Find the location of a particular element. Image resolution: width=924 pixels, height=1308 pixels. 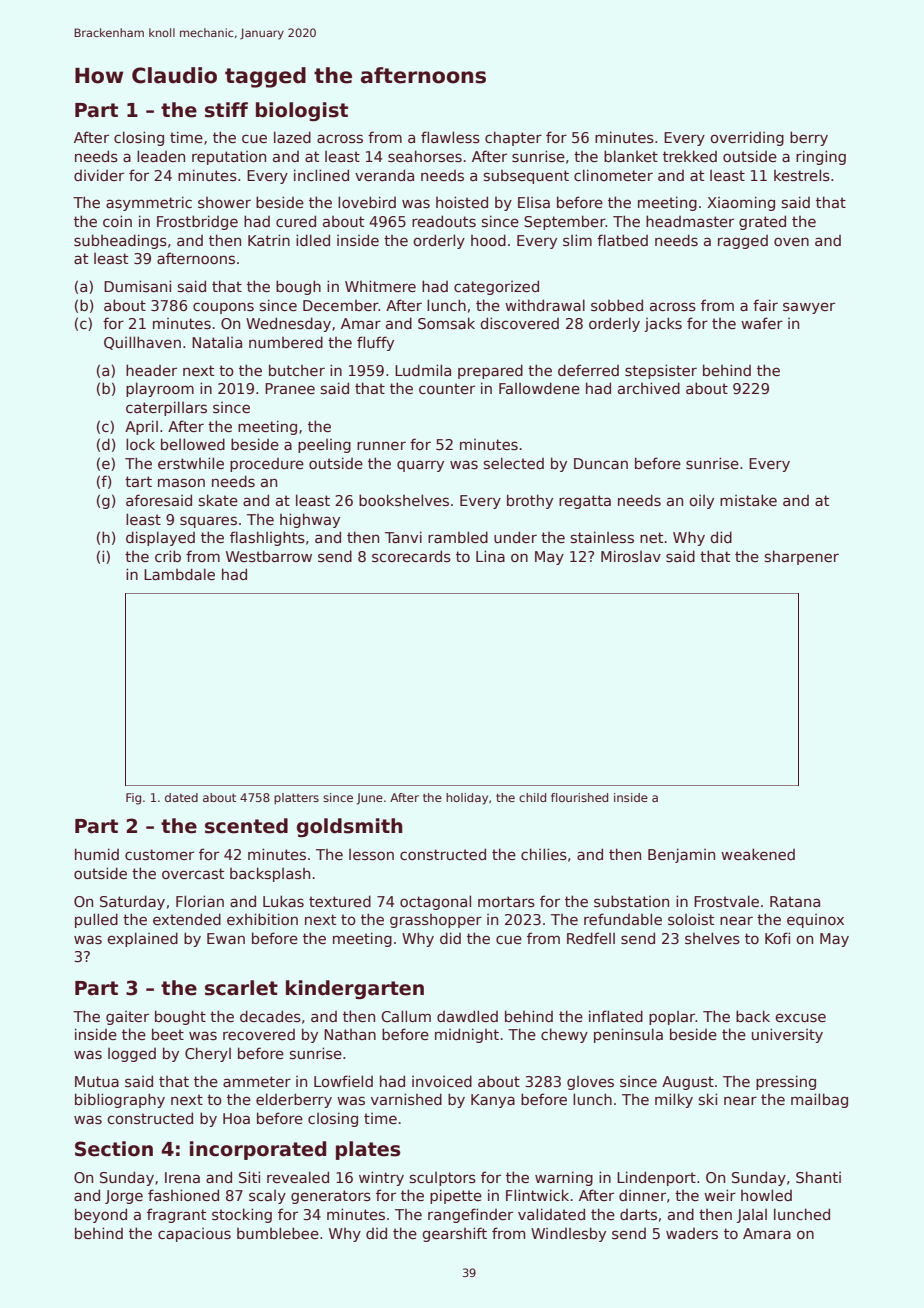

Duncan is located at coordinates (601, 463).
